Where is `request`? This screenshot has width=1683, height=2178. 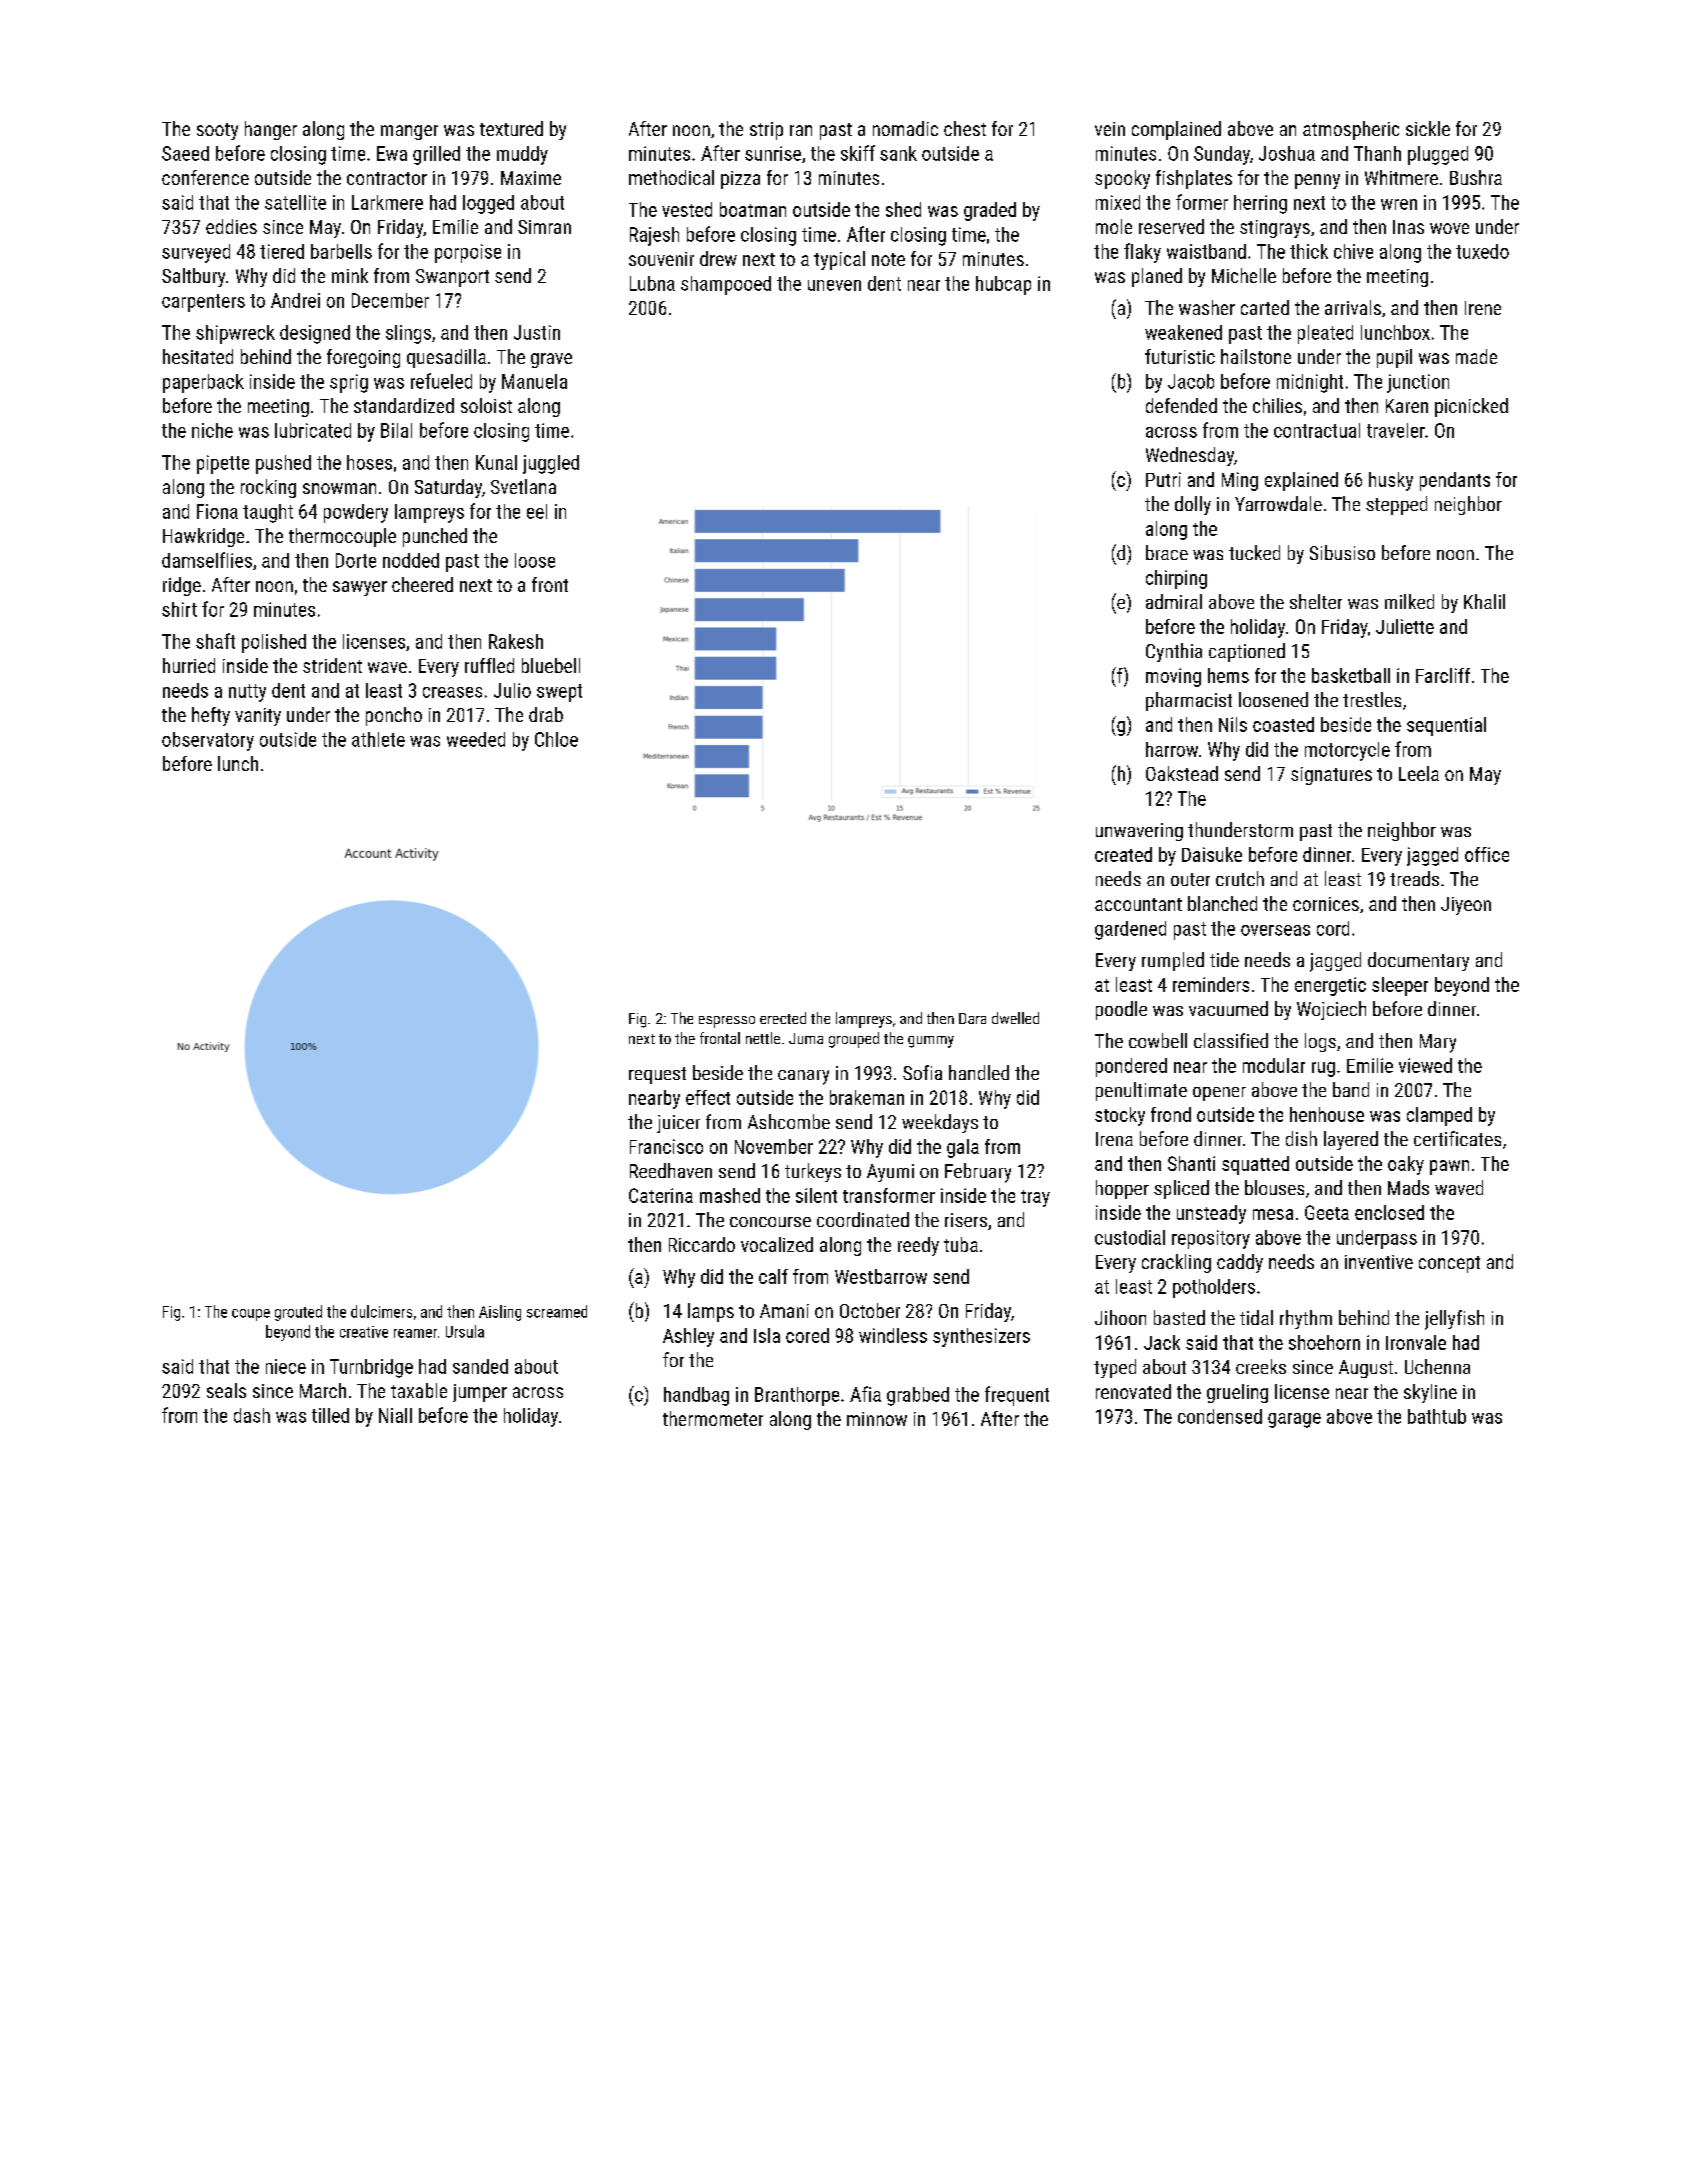 request is located at coordinates (657, 1075).
